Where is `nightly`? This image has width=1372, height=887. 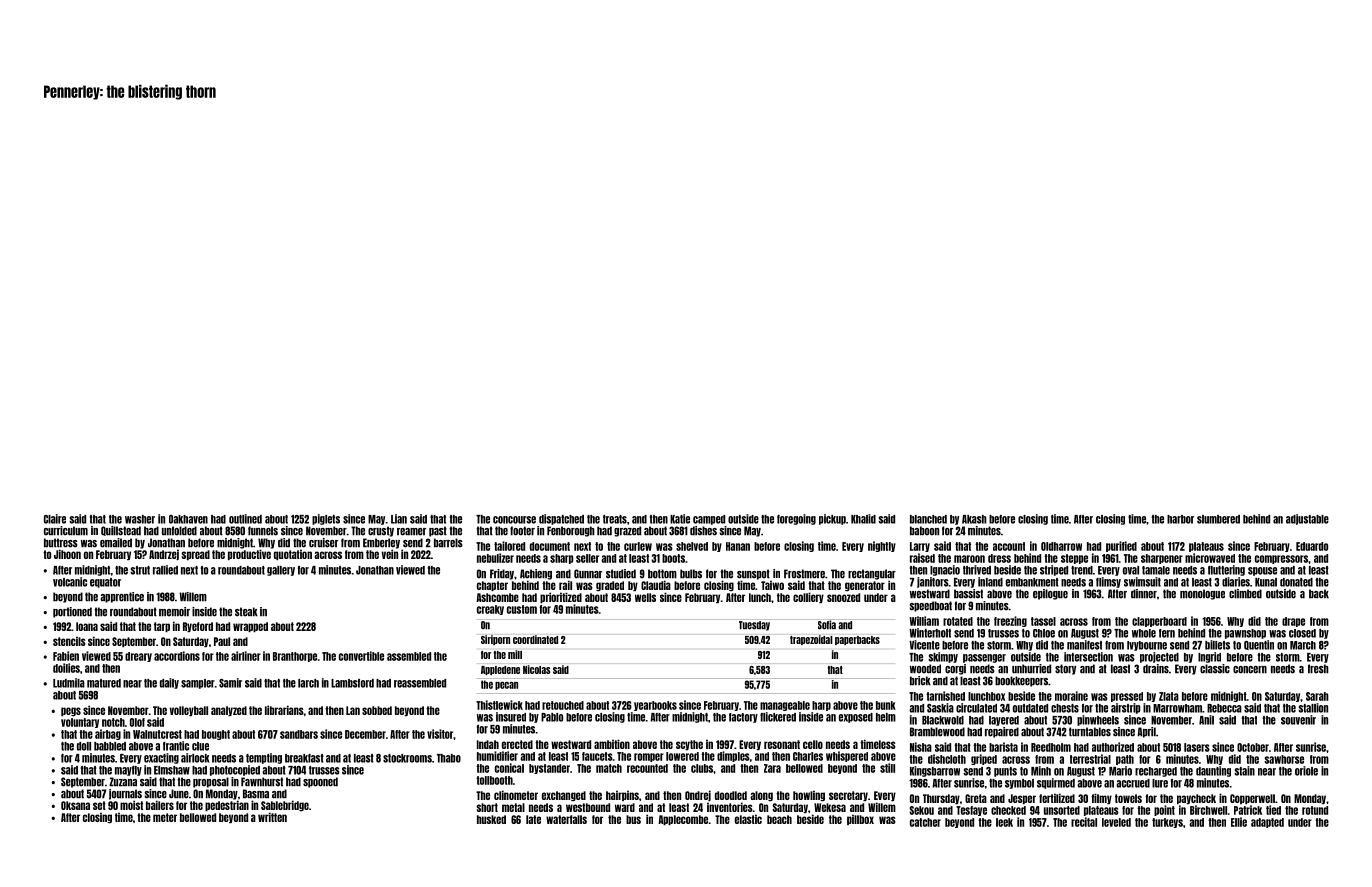 nightly is located at coordinates (882, 546).
